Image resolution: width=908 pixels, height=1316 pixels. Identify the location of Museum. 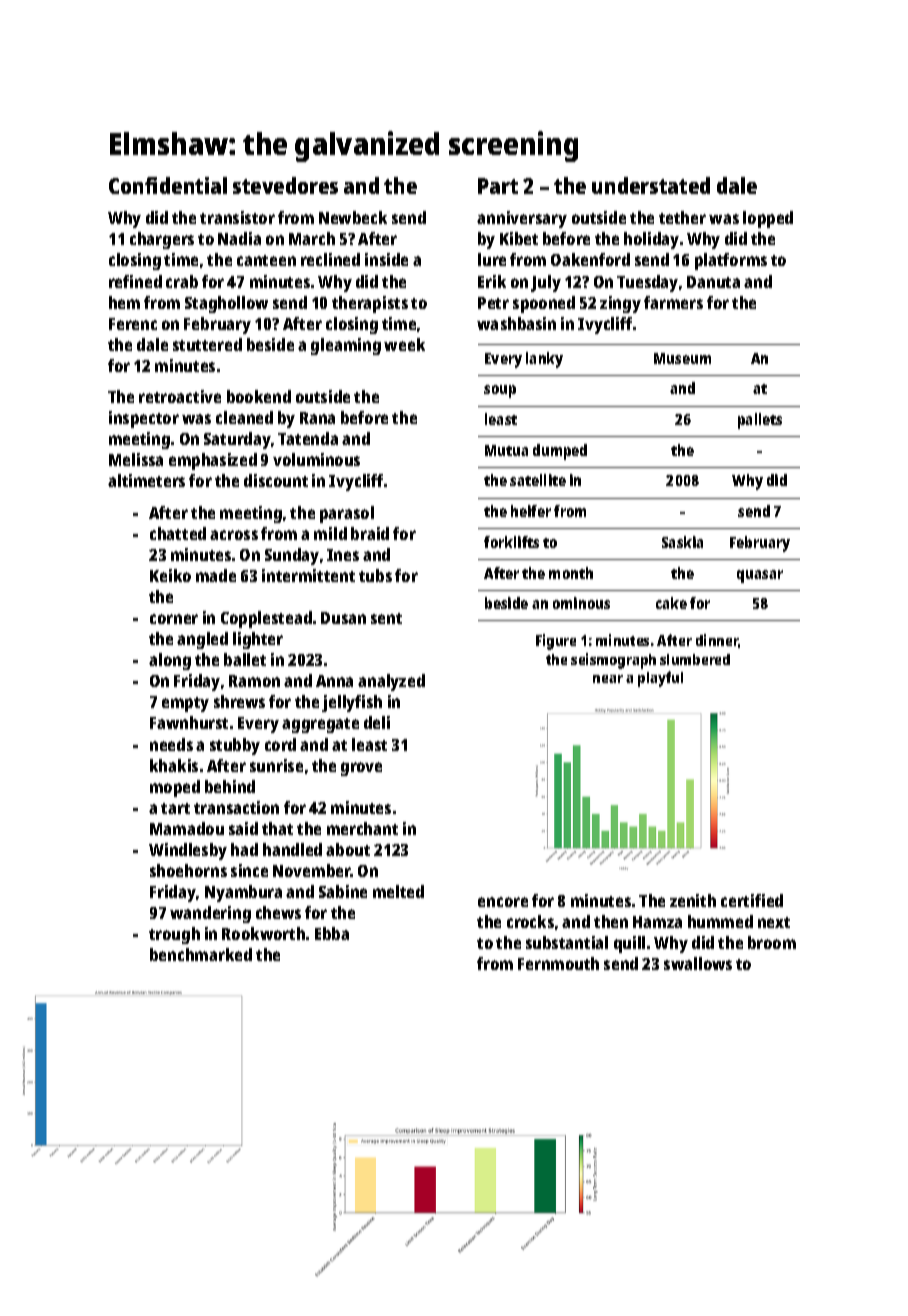
(682, 358).
